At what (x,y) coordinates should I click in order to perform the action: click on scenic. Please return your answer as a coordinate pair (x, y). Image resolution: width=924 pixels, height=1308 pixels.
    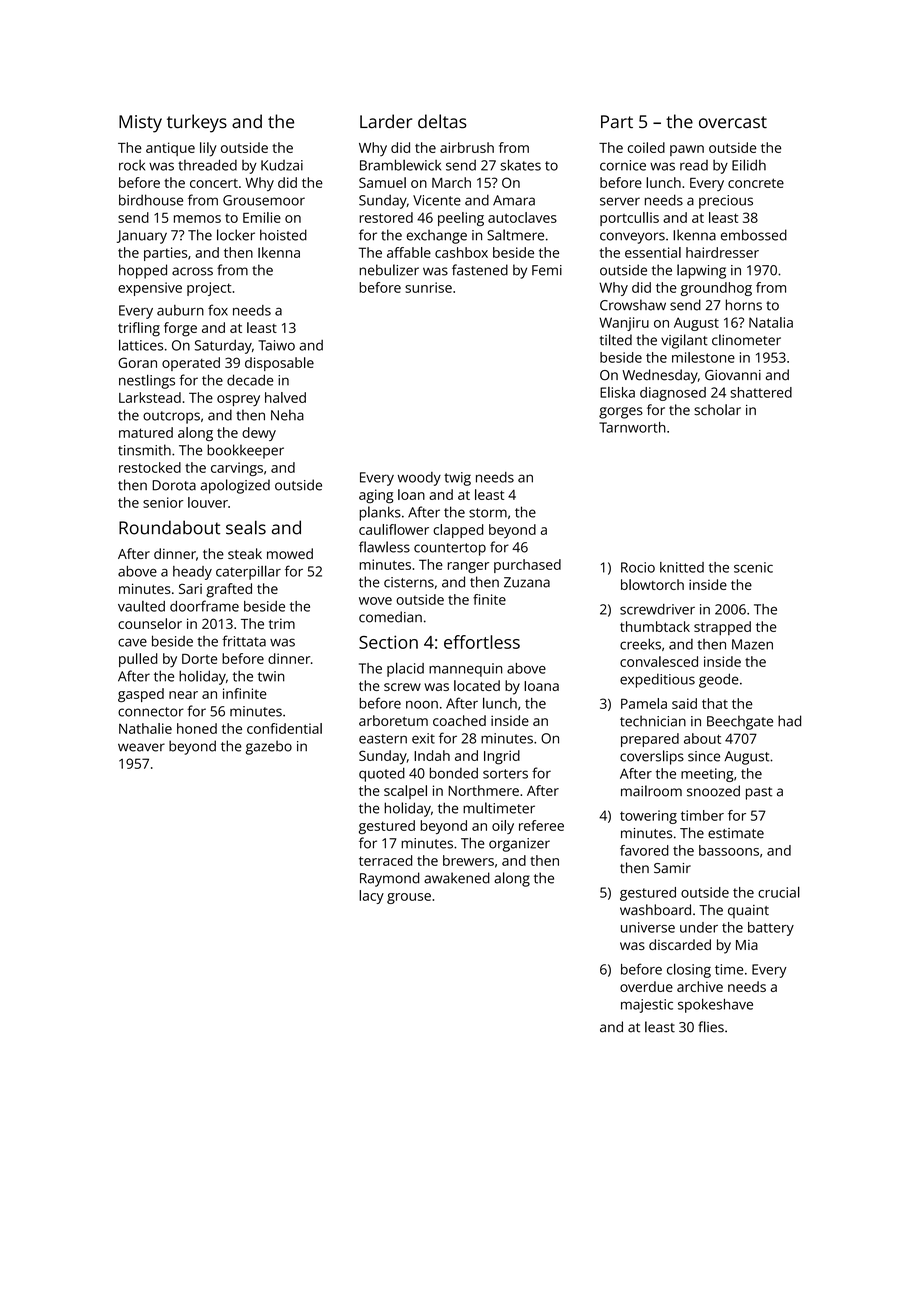
    Looking at the image, I should click on (753, 567).
